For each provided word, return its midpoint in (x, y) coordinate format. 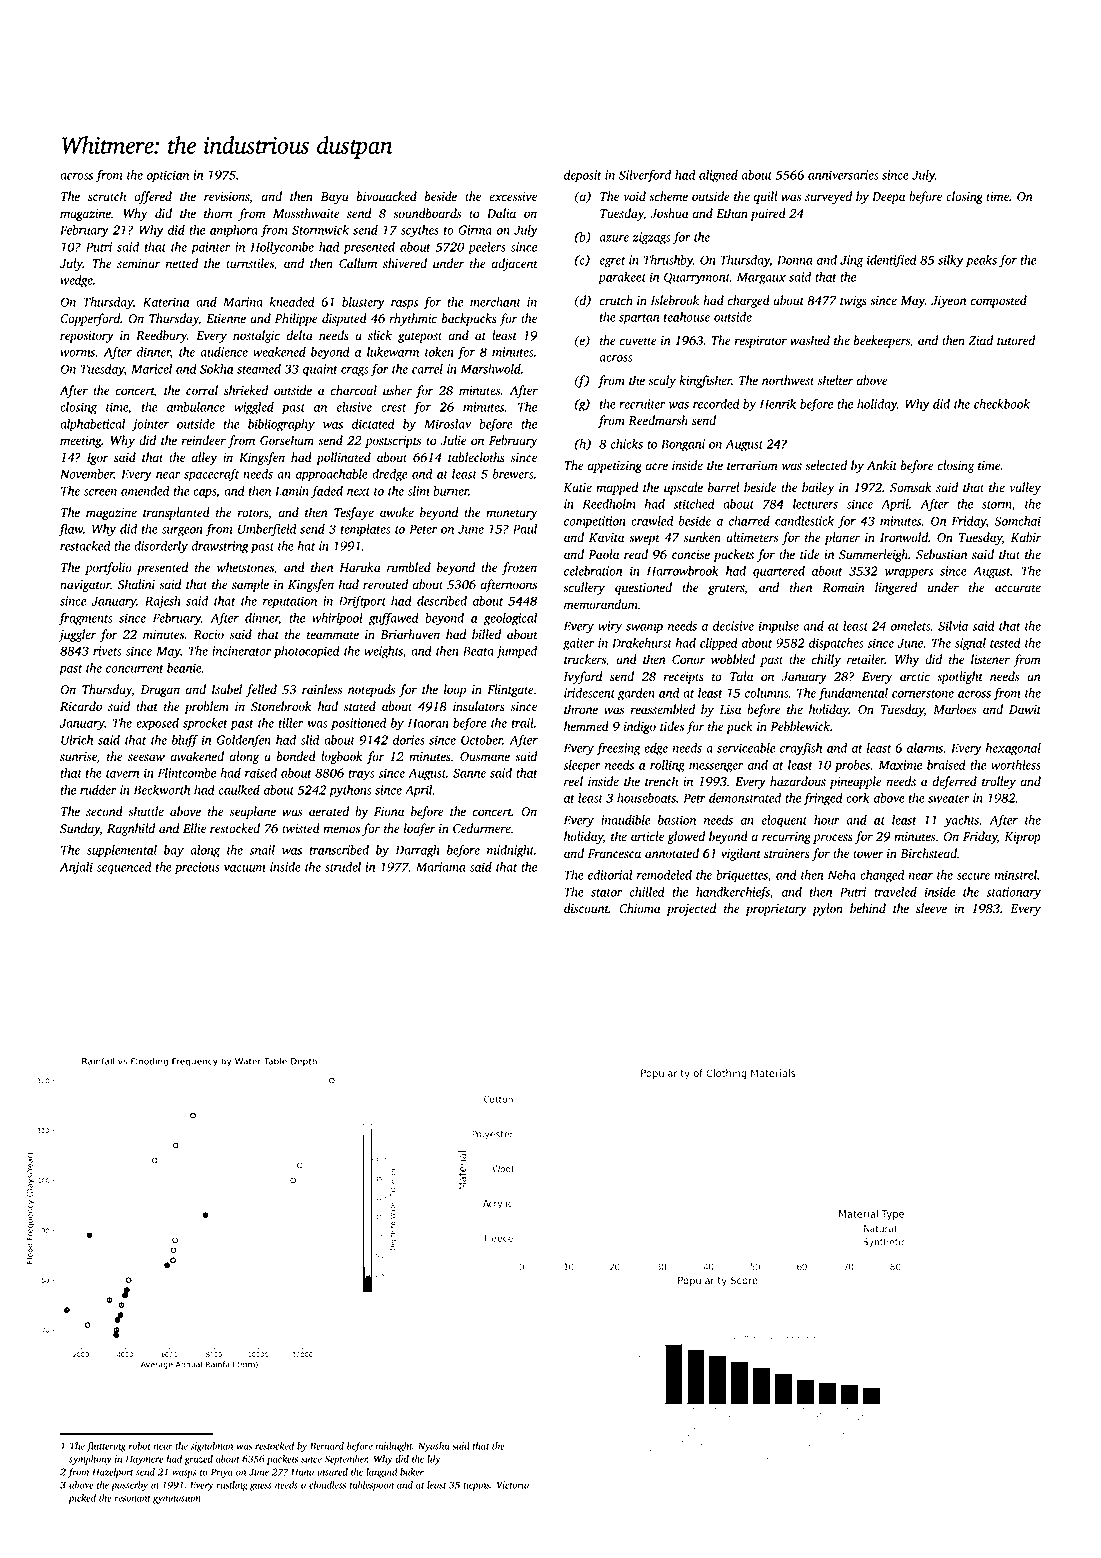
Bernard (327, 1446)
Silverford (645, 176)
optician (168, 176)
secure (973, 876)
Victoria (513, 1485)
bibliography (281, 425)
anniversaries (843, 175)
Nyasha (433, 1447)
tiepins (476, 1486)
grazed (198, 1460)
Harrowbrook (683, 571)
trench (661, 781)
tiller (291, 723)
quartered (779, 572)
